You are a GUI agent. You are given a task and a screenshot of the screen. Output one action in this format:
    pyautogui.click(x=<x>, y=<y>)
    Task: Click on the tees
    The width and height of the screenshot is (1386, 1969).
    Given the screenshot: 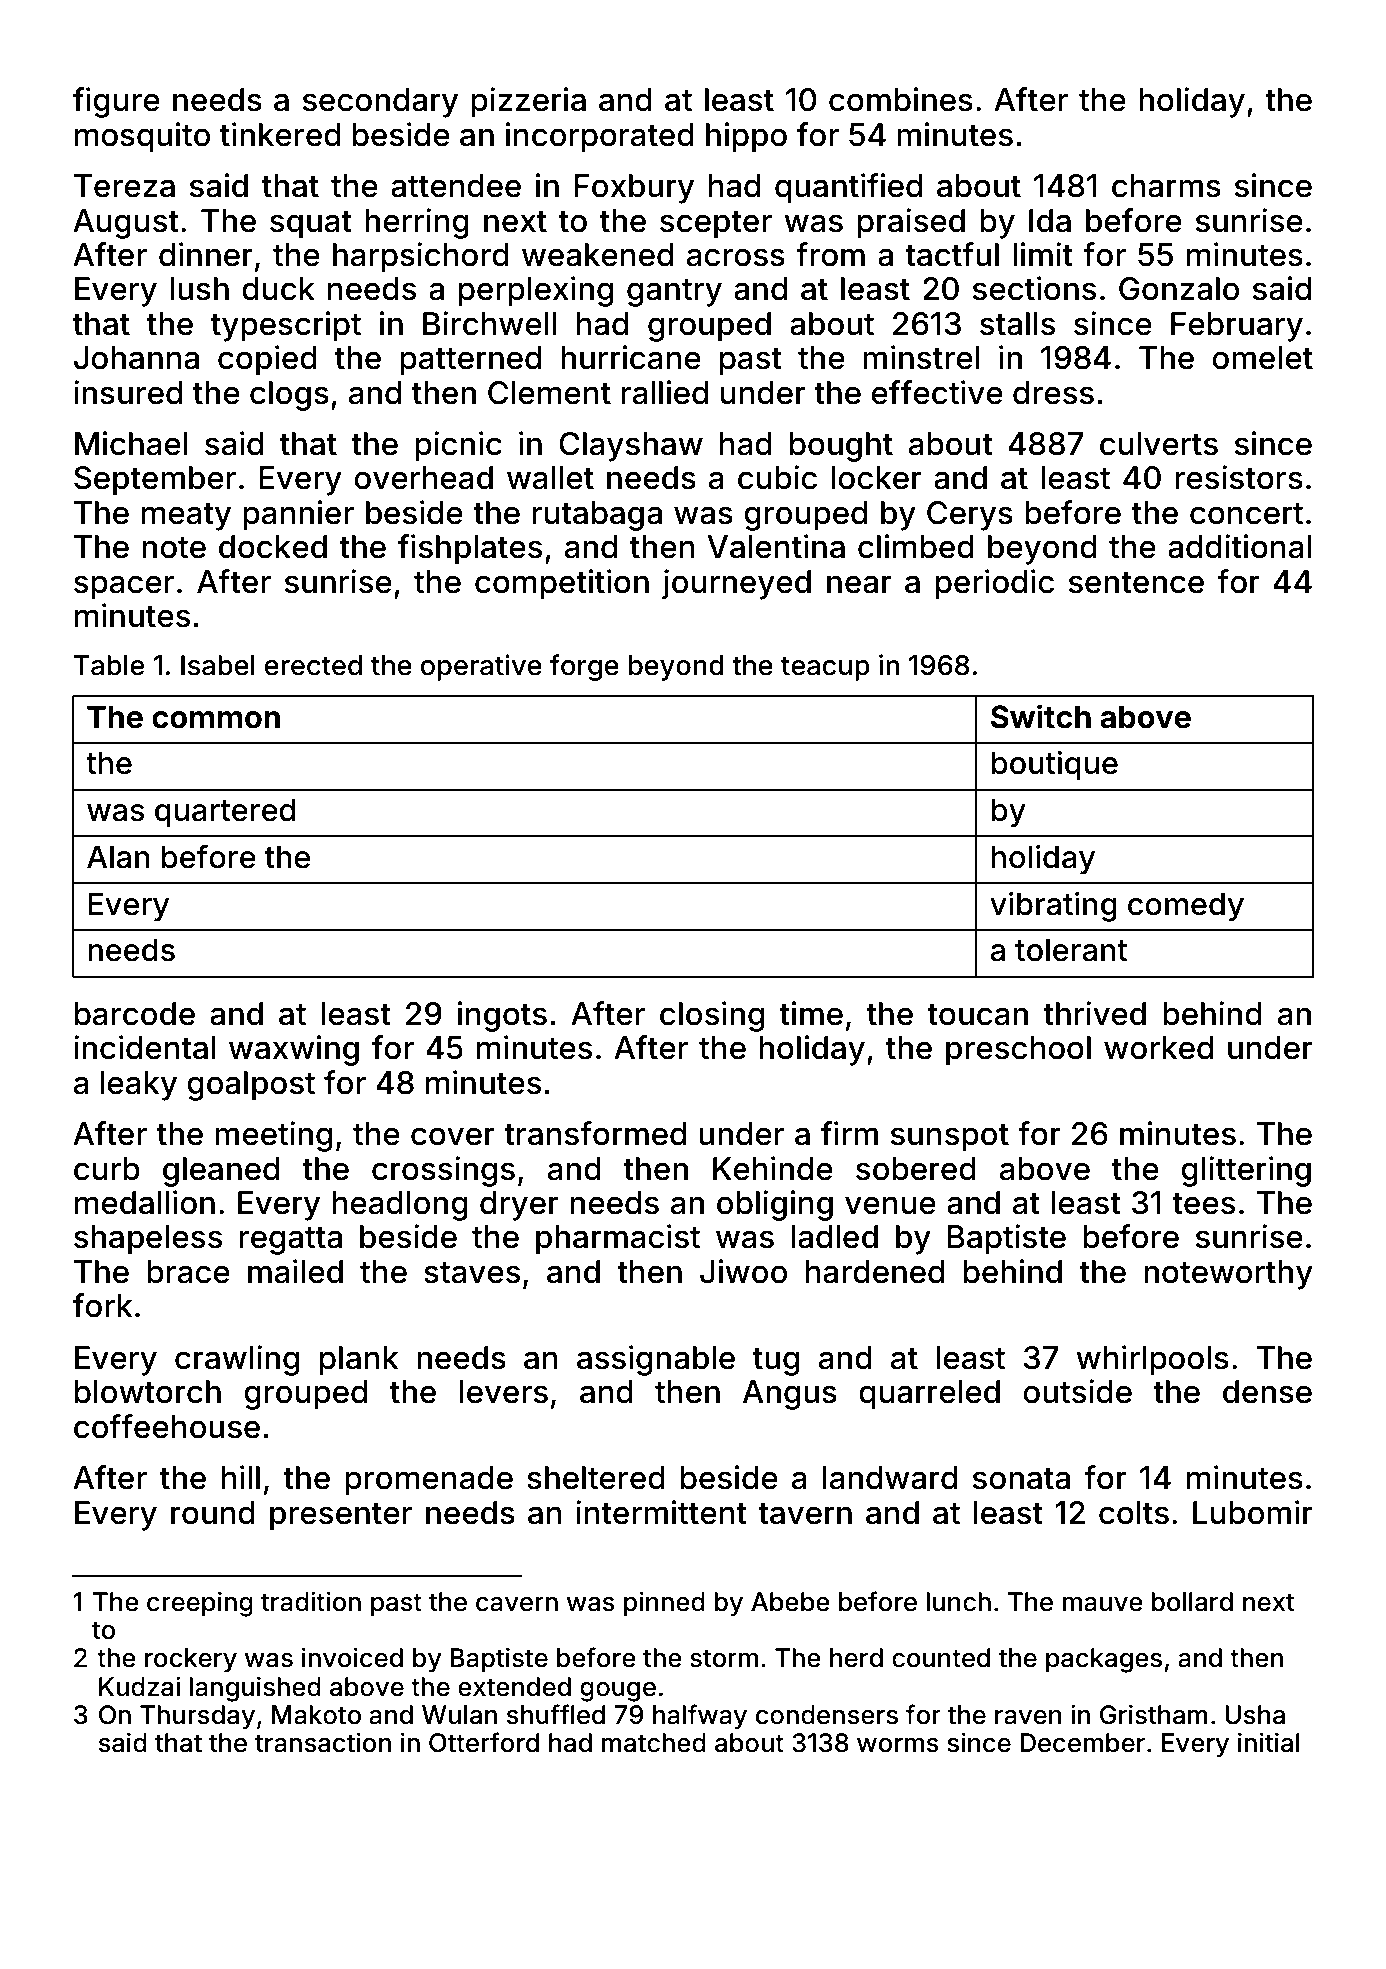 What is the action you would take?
    pyautogui.click(x=1203, y=1204)
